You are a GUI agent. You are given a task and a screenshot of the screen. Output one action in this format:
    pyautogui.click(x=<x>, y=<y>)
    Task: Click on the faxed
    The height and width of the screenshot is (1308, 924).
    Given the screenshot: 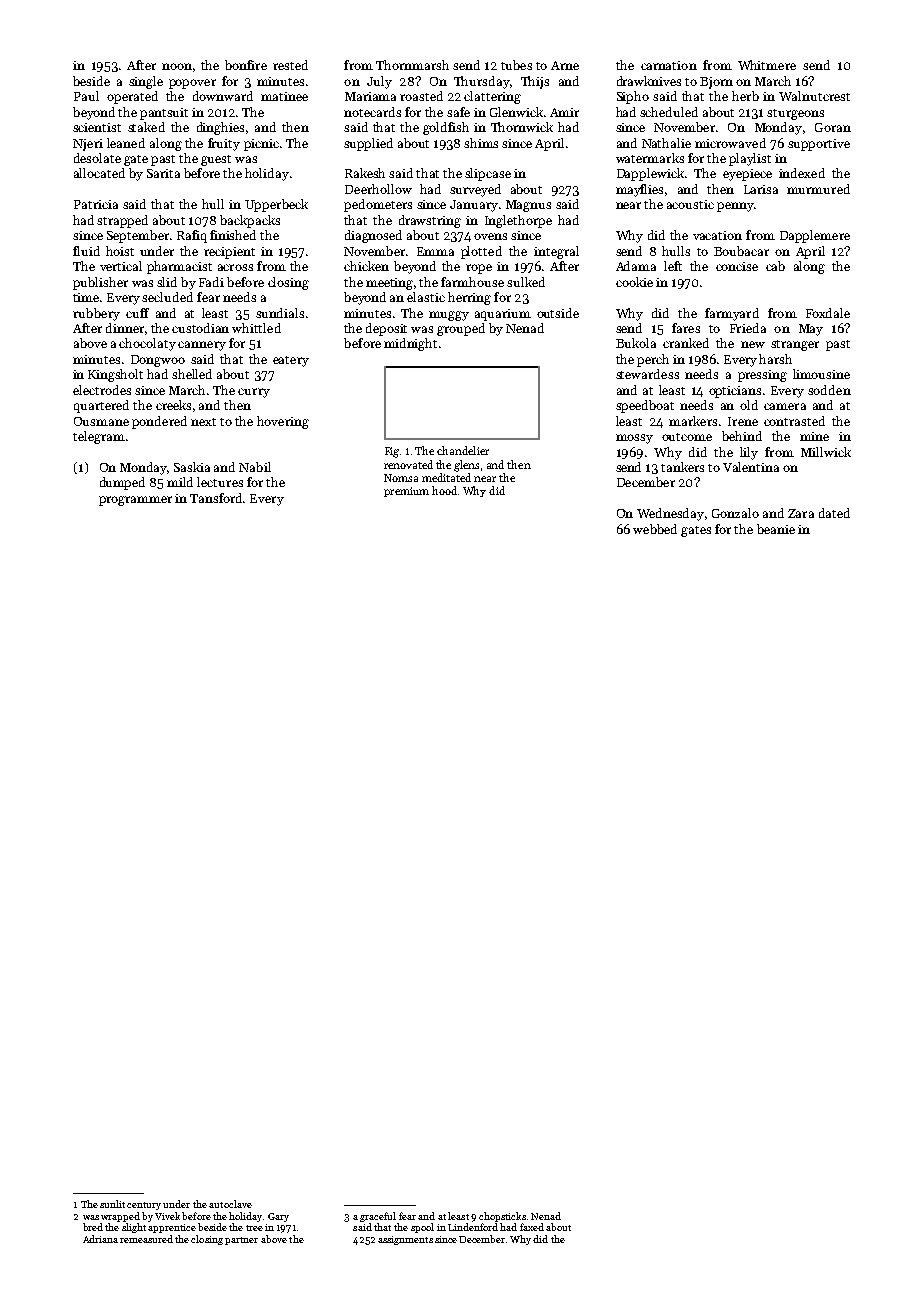 What is the action you would take?
    pyautogui.click(x=532, y=1227)
